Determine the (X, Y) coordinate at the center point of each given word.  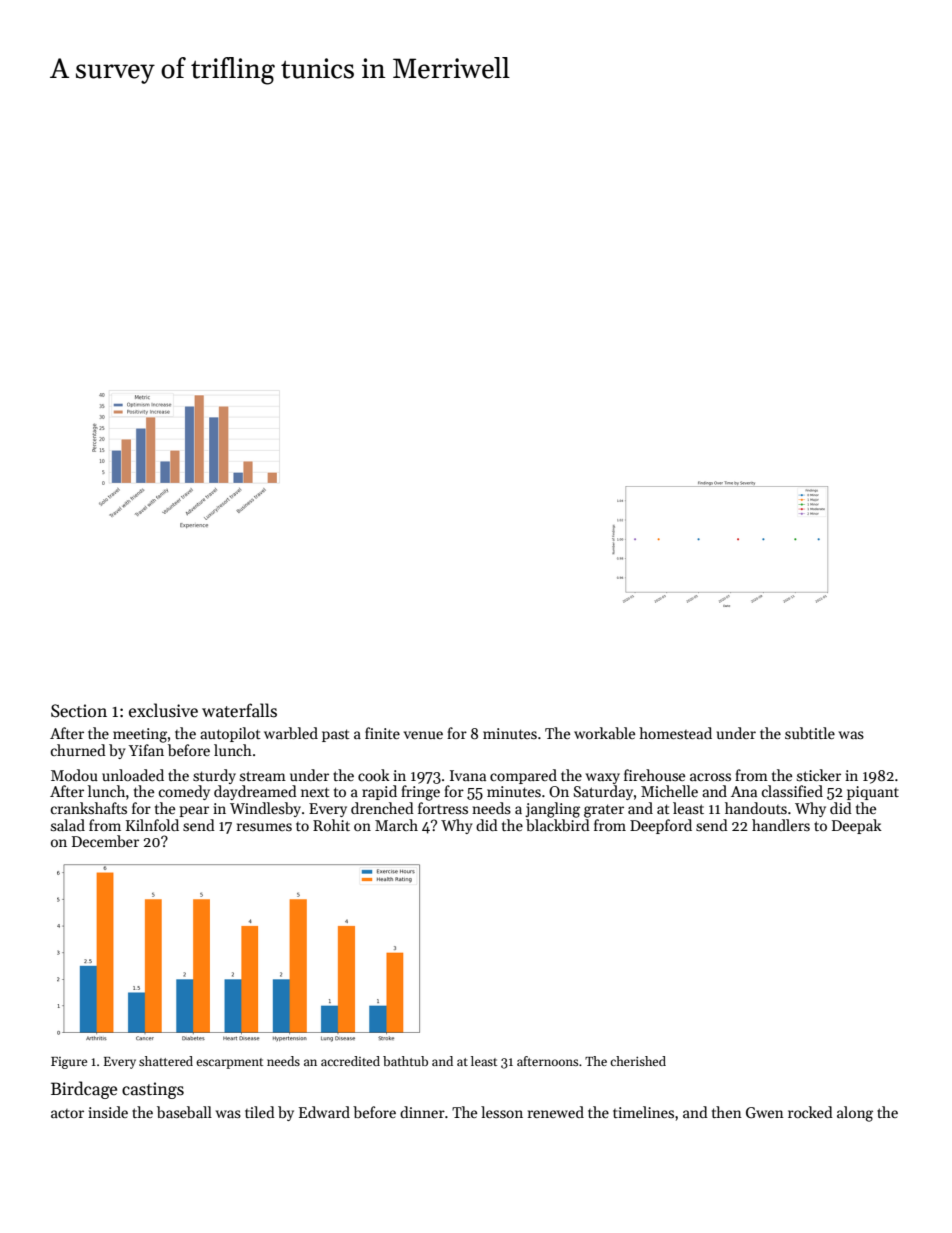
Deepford (661, 826)
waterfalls (239, 710)
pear (194, 811)
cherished (638, 1061)
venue (423, 735)
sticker (819, 775)
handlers (781, 825)
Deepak (857, 826)
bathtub (405, 1061)
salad (68, 825)
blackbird (558, 825)
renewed (556, 1112)
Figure (69, 1063)
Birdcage (84, 1090)
